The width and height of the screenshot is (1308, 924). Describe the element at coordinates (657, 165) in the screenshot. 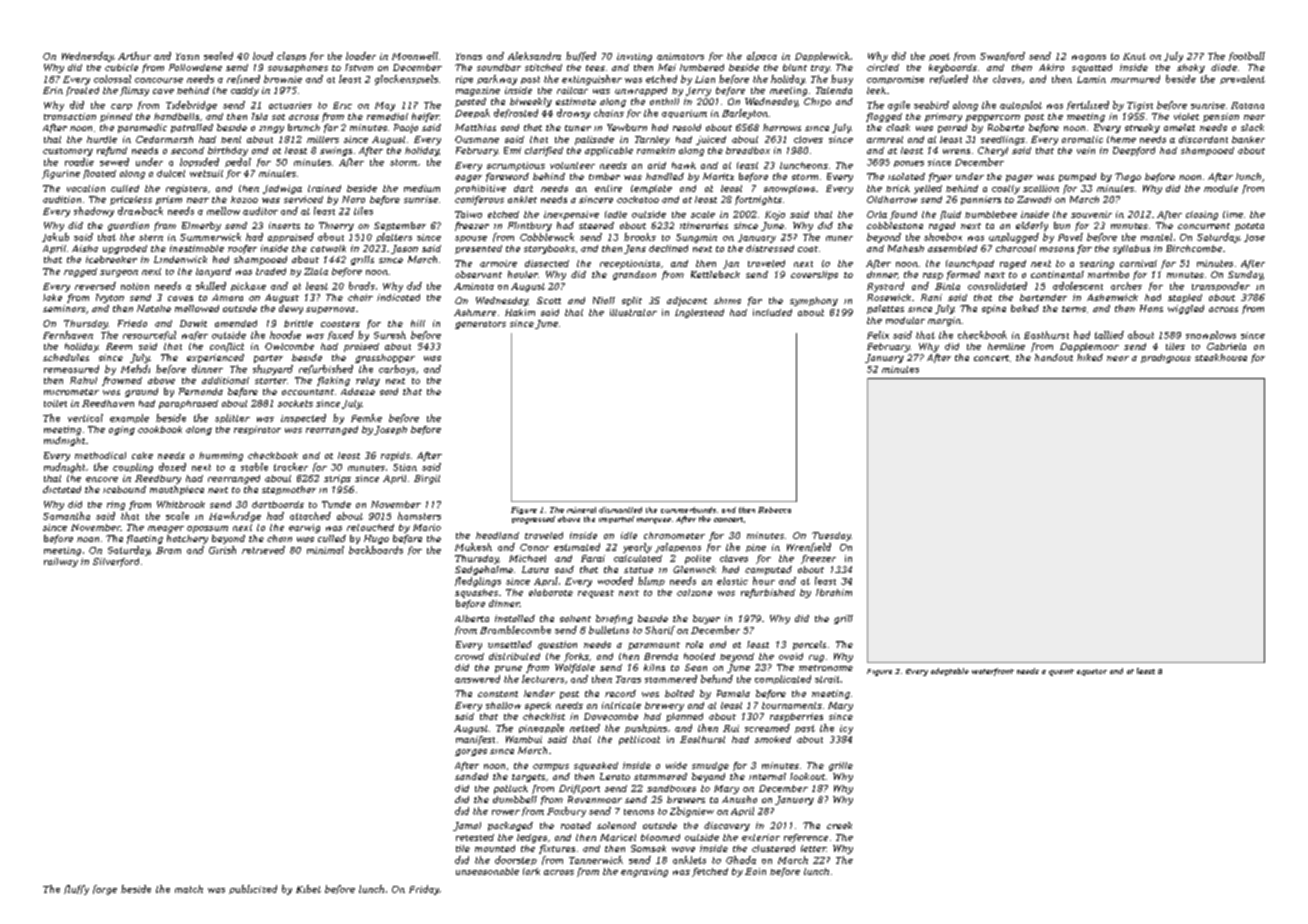

I see `arid` at that location.
